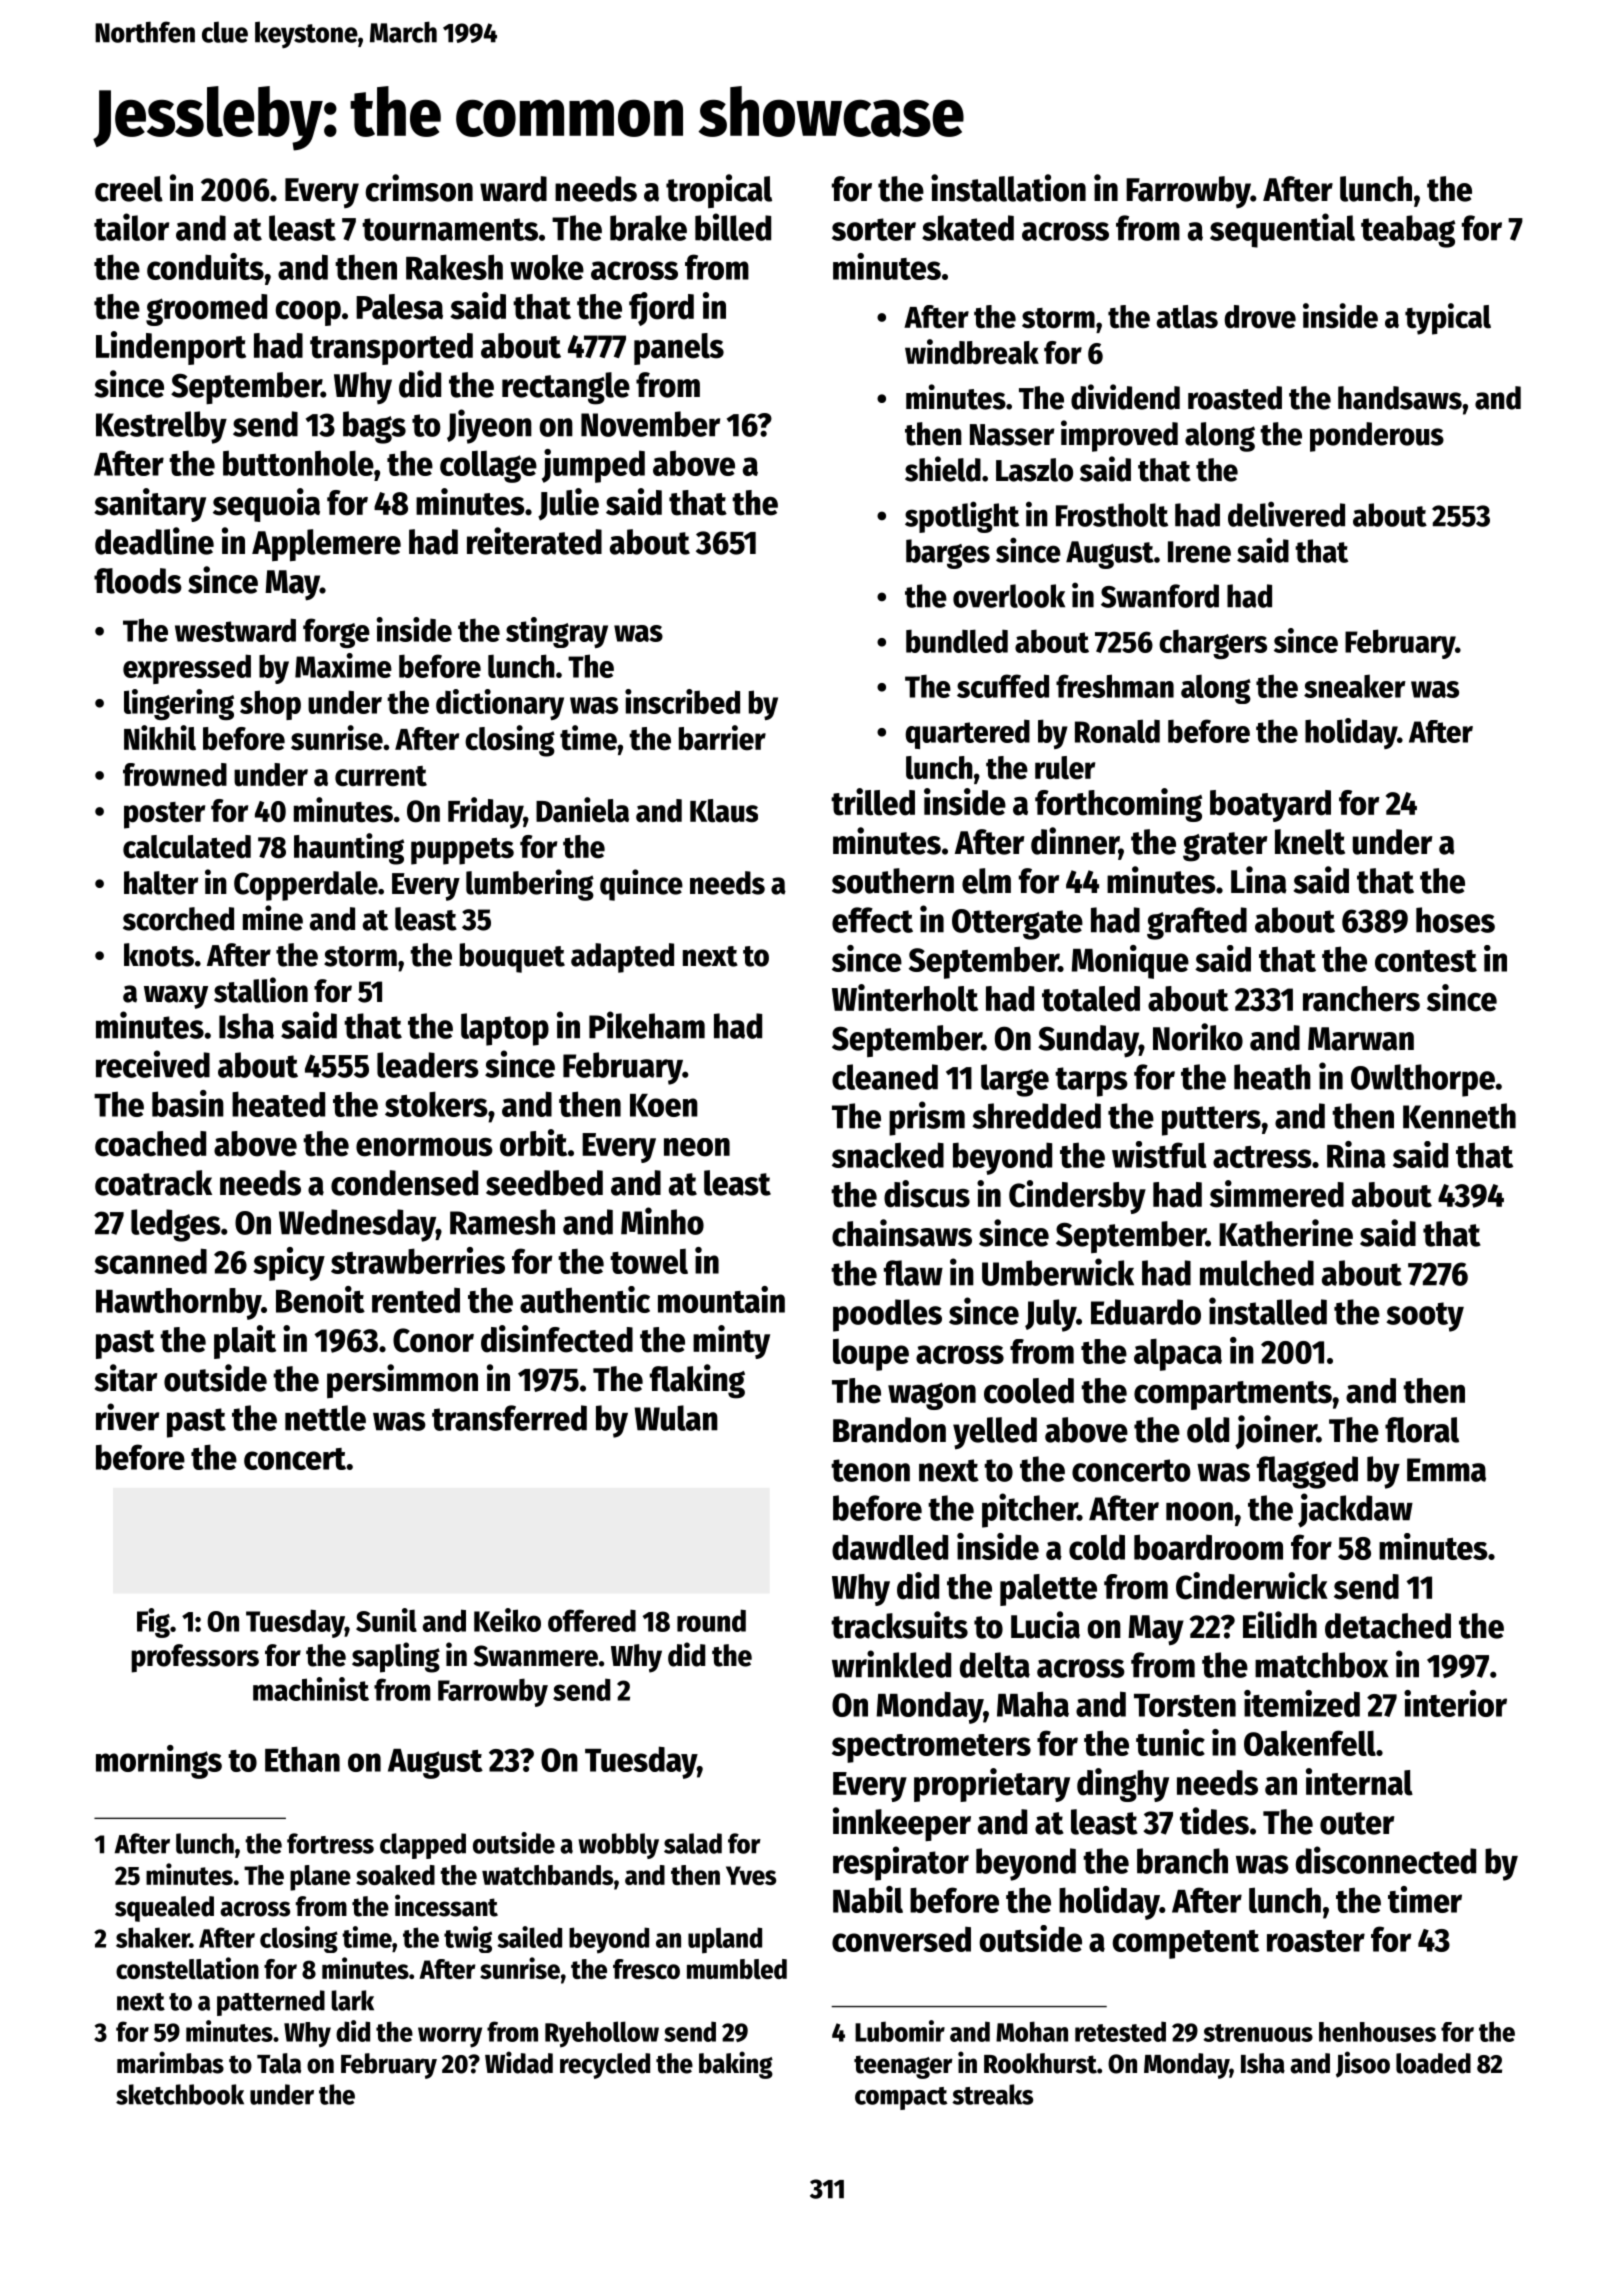 This screenshot has width=1620, height=2292. I want to click on sequential, so click(1282, 230).
